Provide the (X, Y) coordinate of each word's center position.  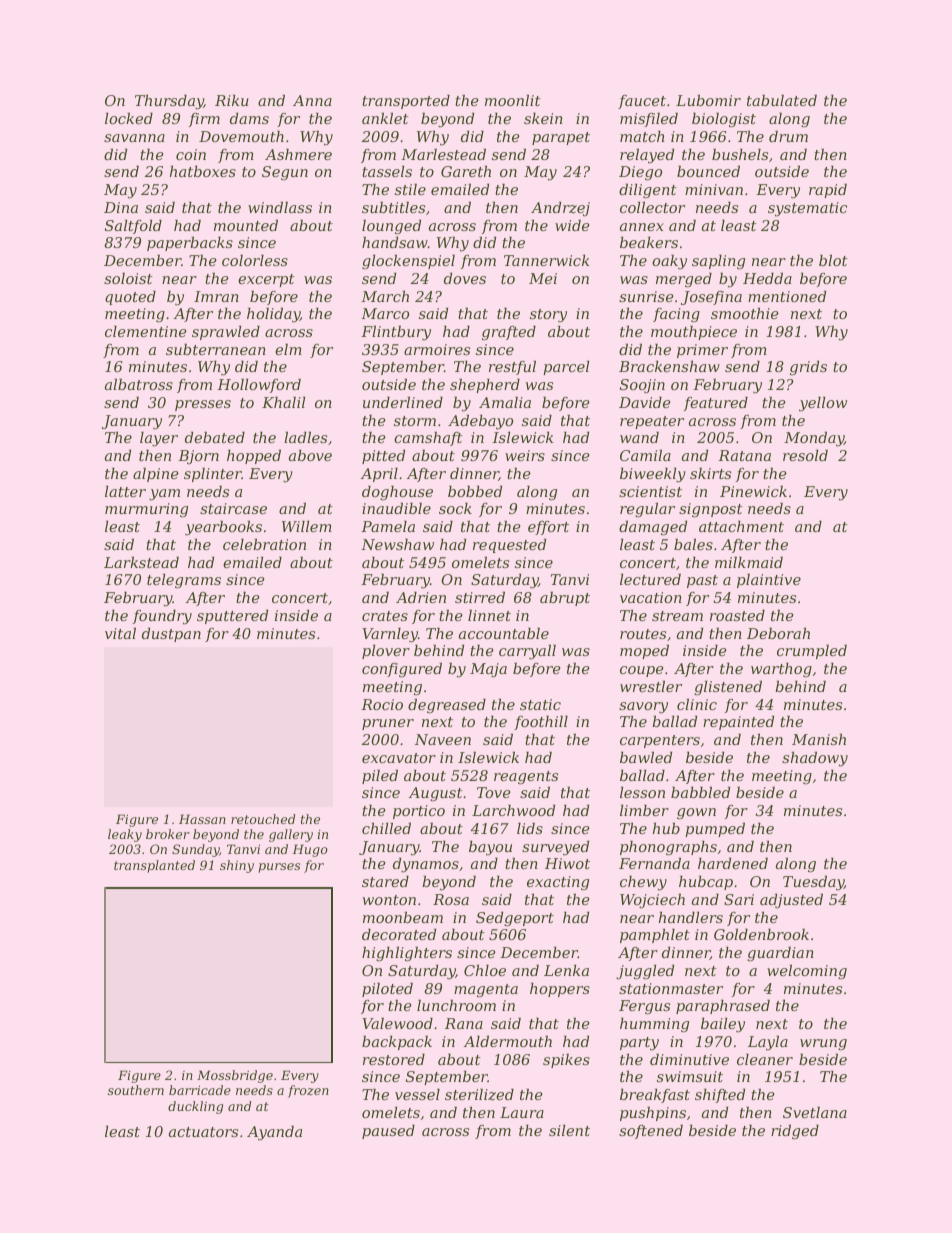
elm (288, 349)
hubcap (706, 883)
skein (543, 118)
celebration (264, 544)
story (548, 316)
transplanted (154, 866)
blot (833, 260)
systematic (807, 209)
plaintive (769, 581)
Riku (232, 100)
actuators (203, 1132)
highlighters (407, 954)
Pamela (388, 526)
